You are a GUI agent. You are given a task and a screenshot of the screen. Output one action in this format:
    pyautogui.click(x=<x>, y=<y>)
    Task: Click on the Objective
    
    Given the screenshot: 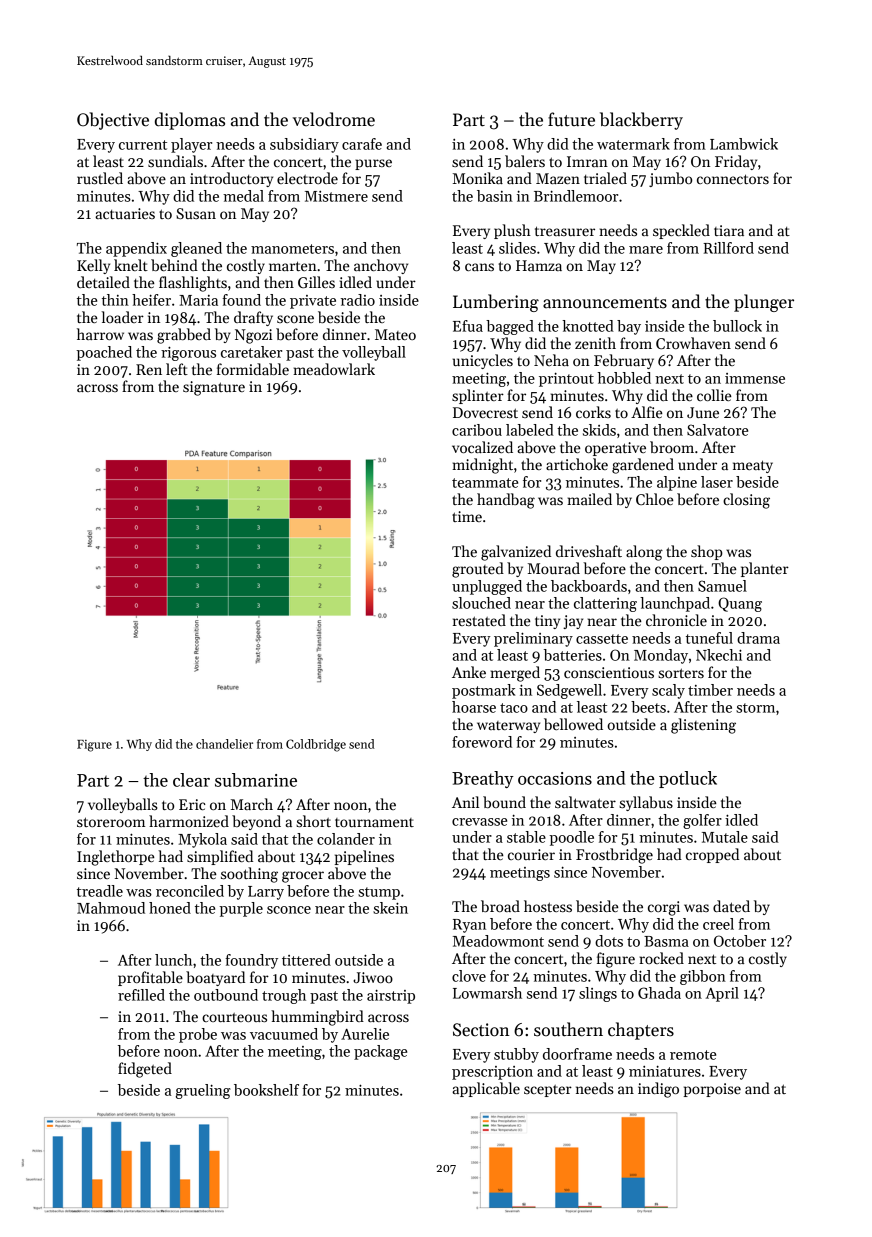 What is the action you would take?
    pyautogui.click(x=113, y=121)
